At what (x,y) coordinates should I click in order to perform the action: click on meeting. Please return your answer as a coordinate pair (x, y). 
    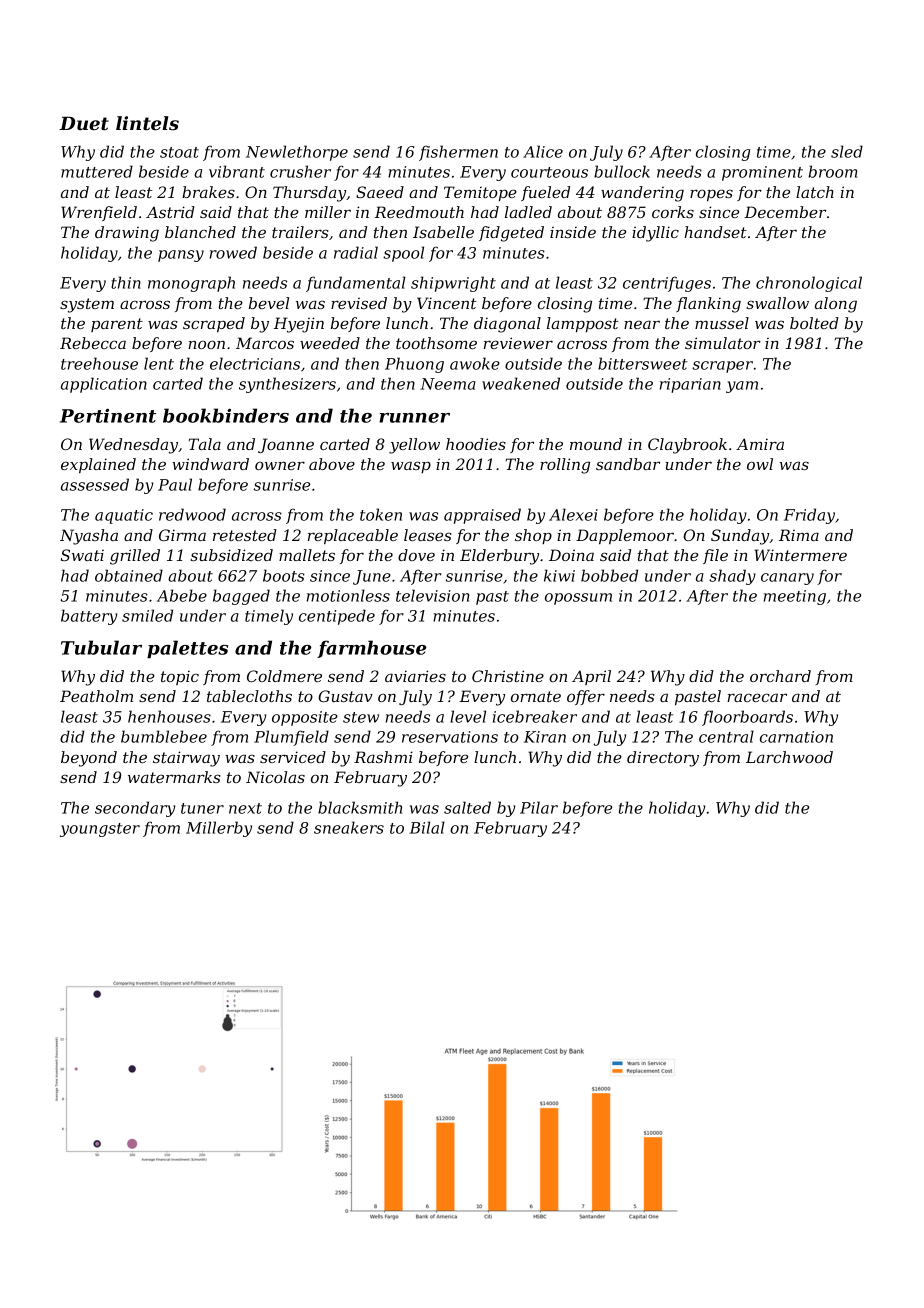
    Looking at the image, I should click on (795, 597).
